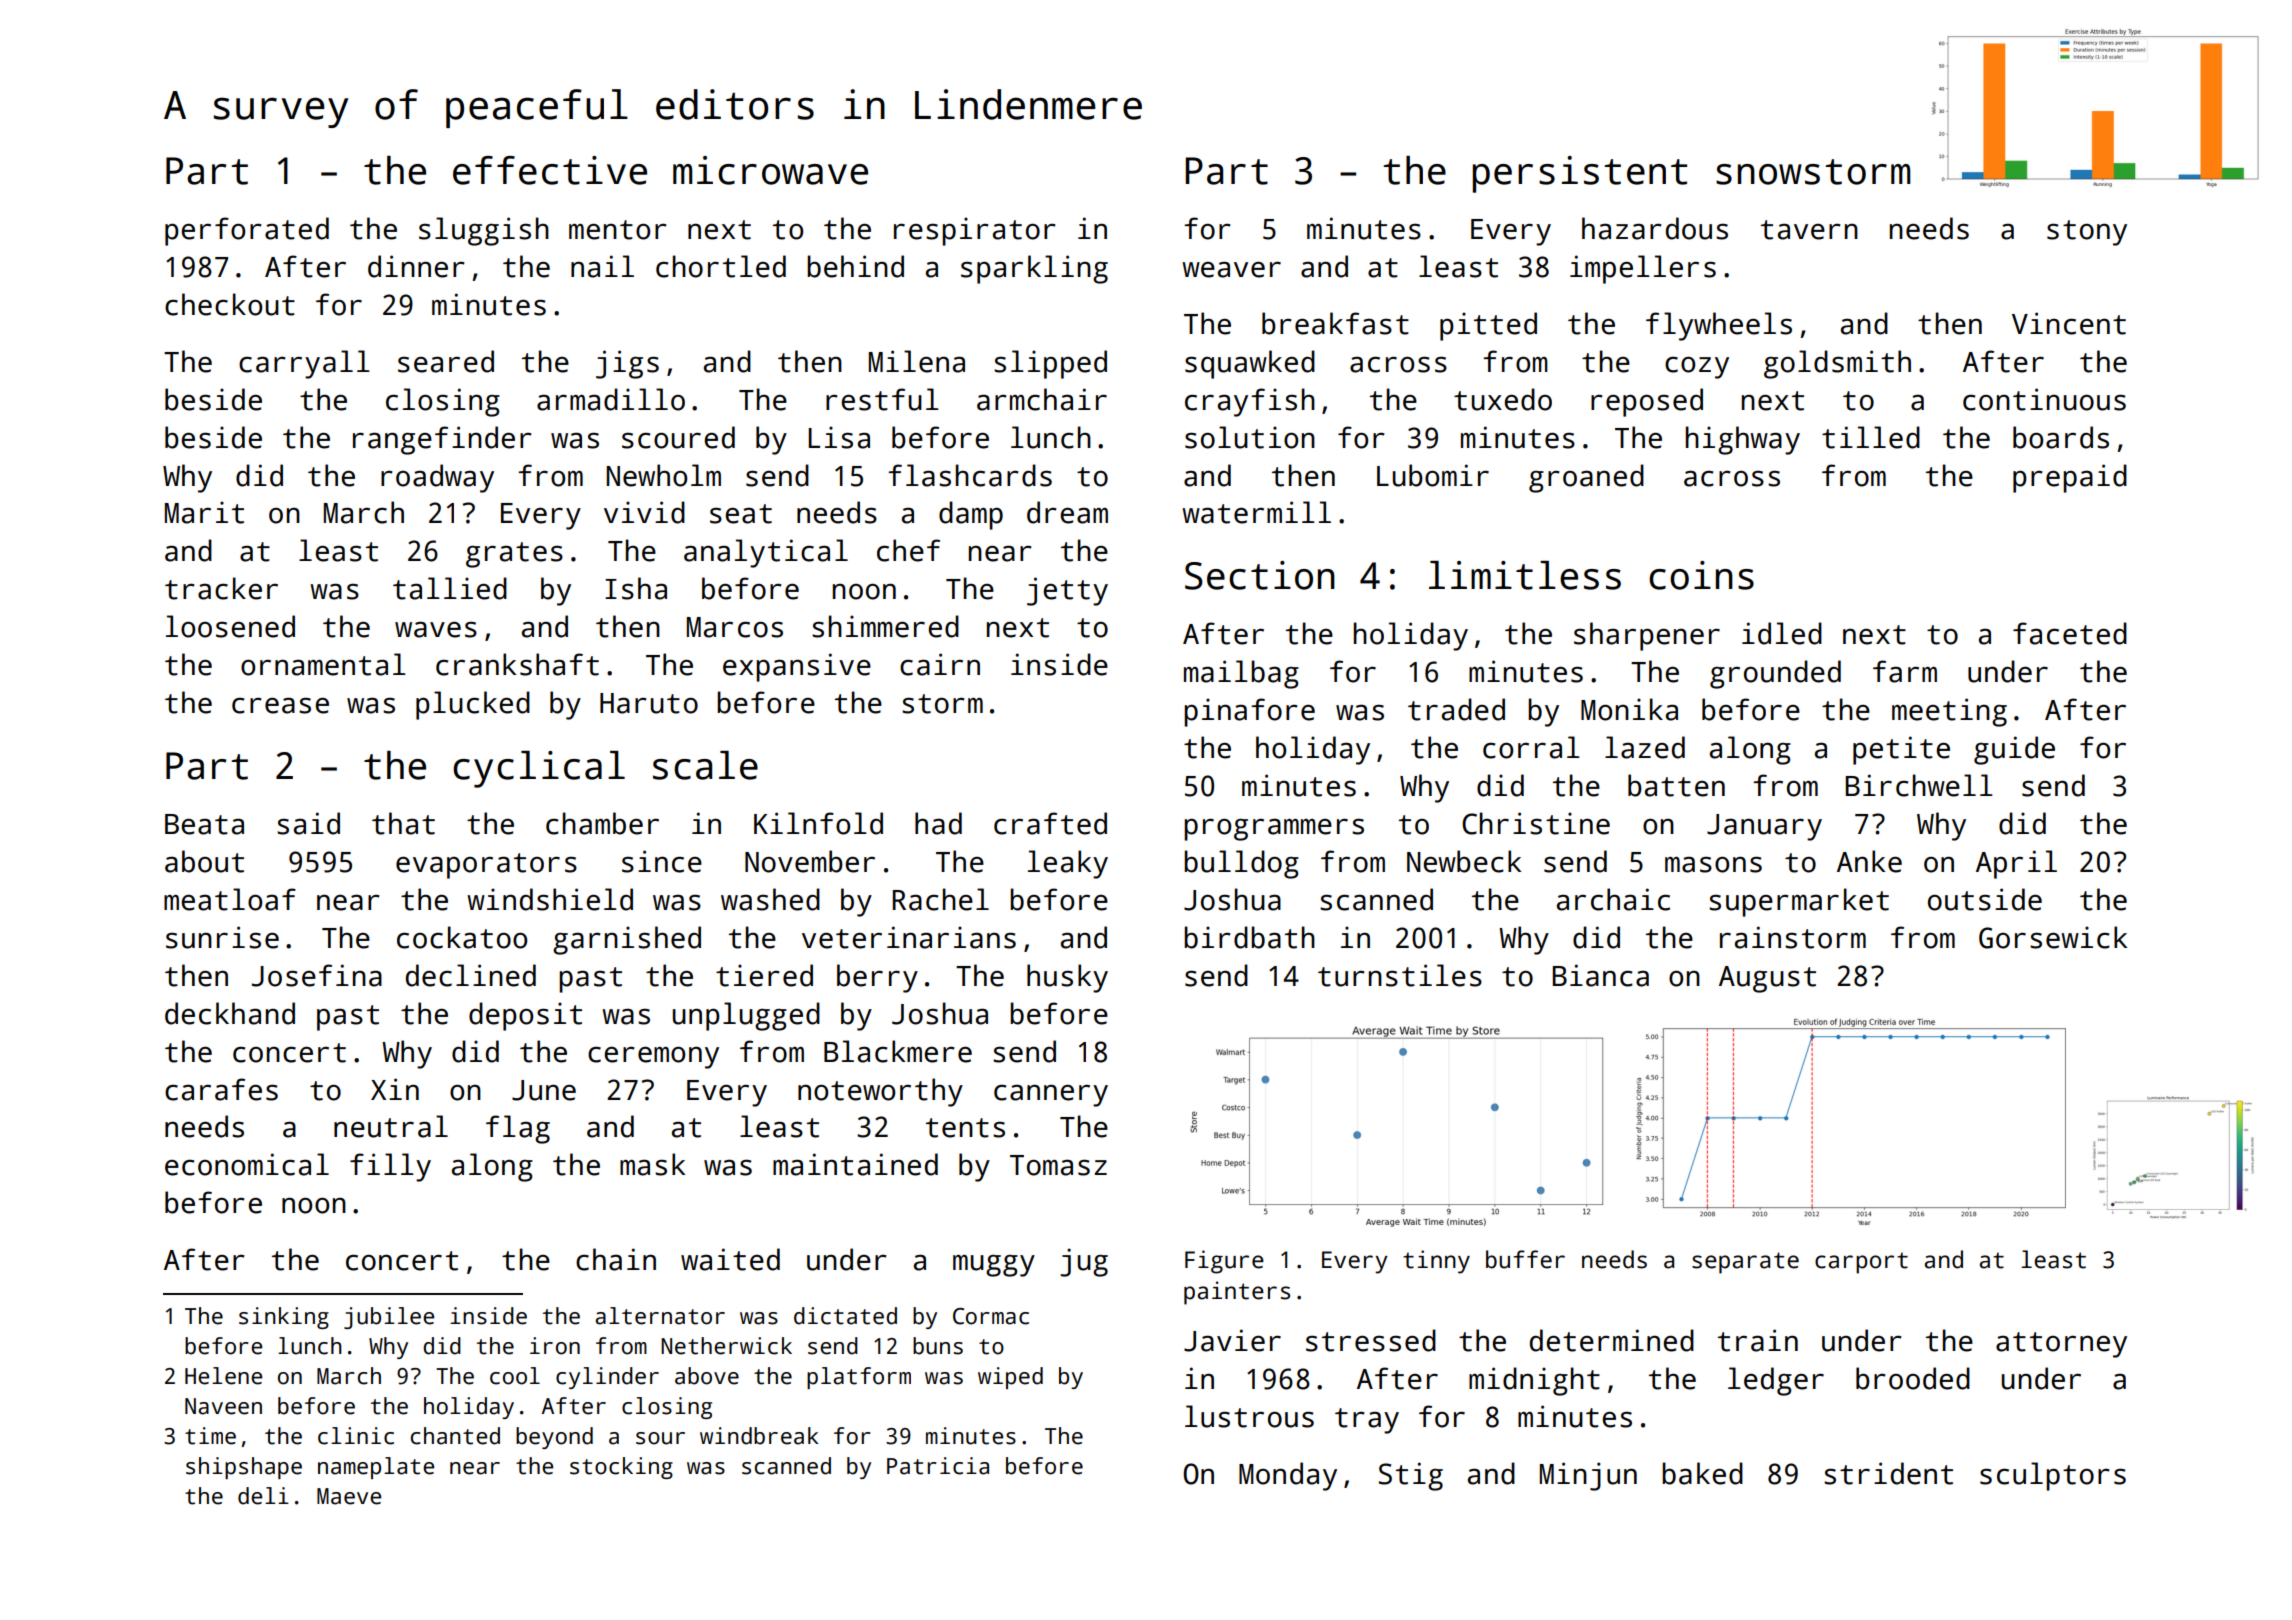  I want to click on perforated, so click(247, 231).
